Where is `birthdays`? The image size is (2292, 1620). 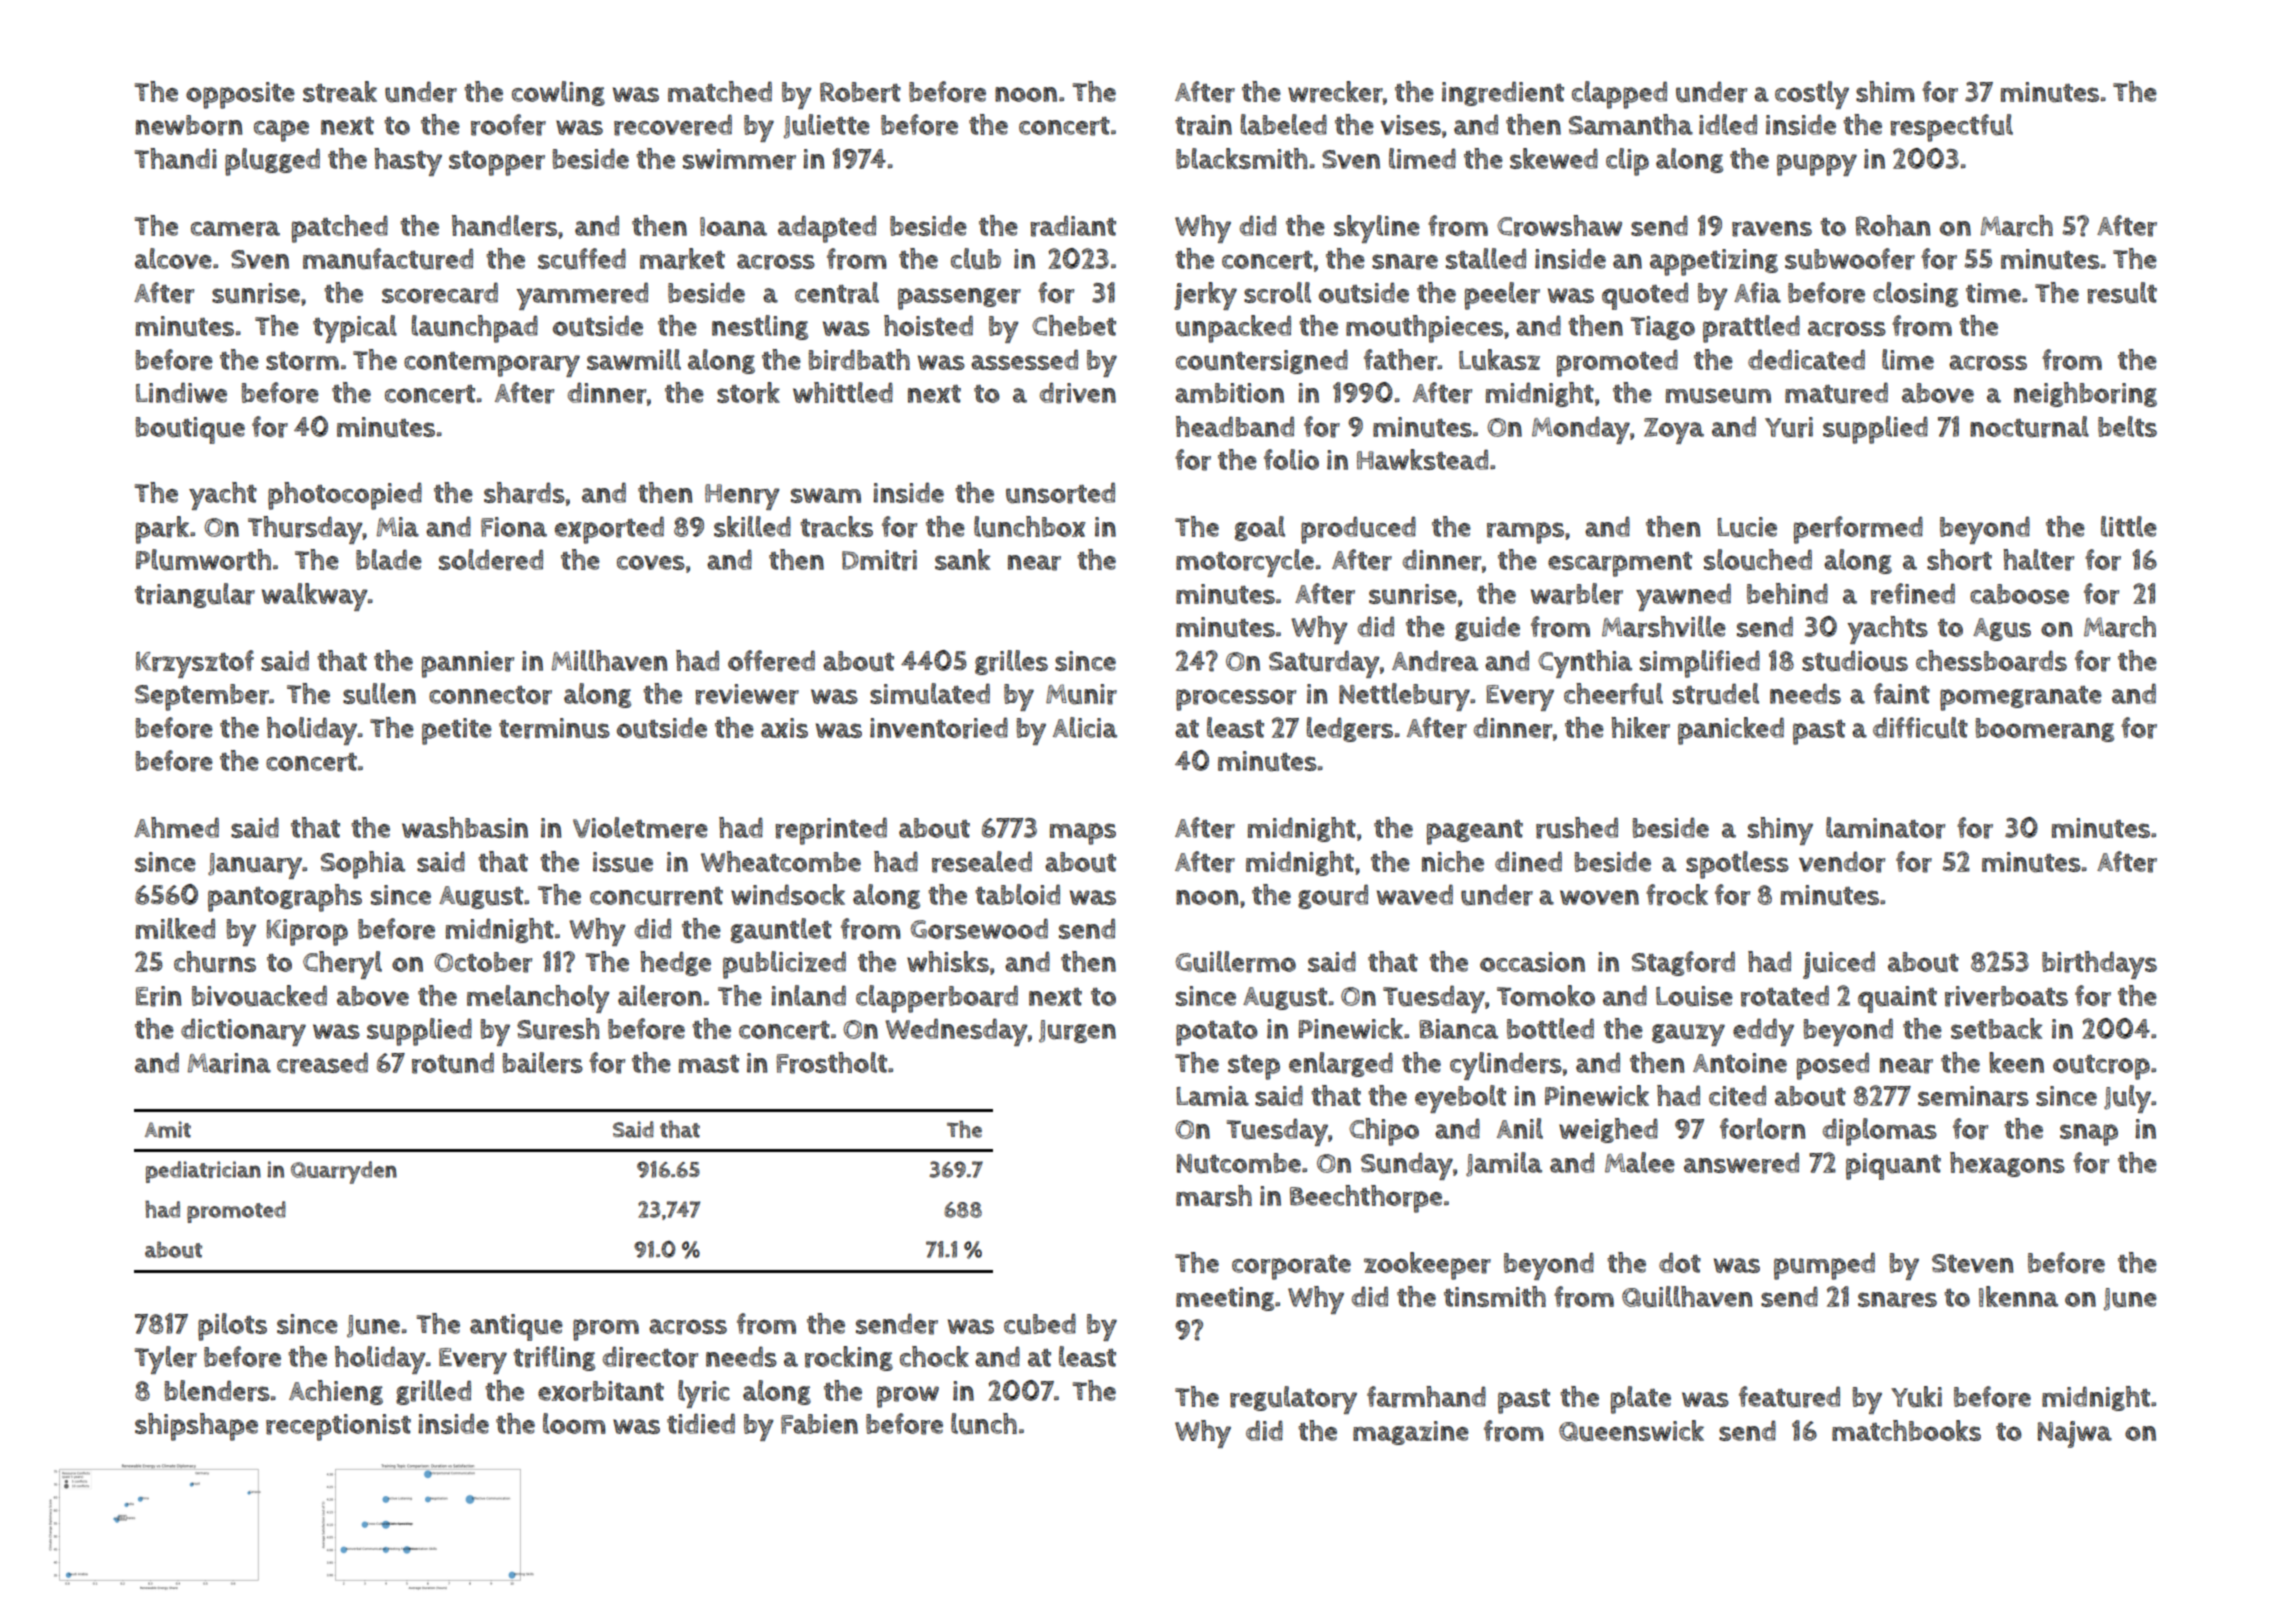
birthdays is located at coordinates (2099, 965).
